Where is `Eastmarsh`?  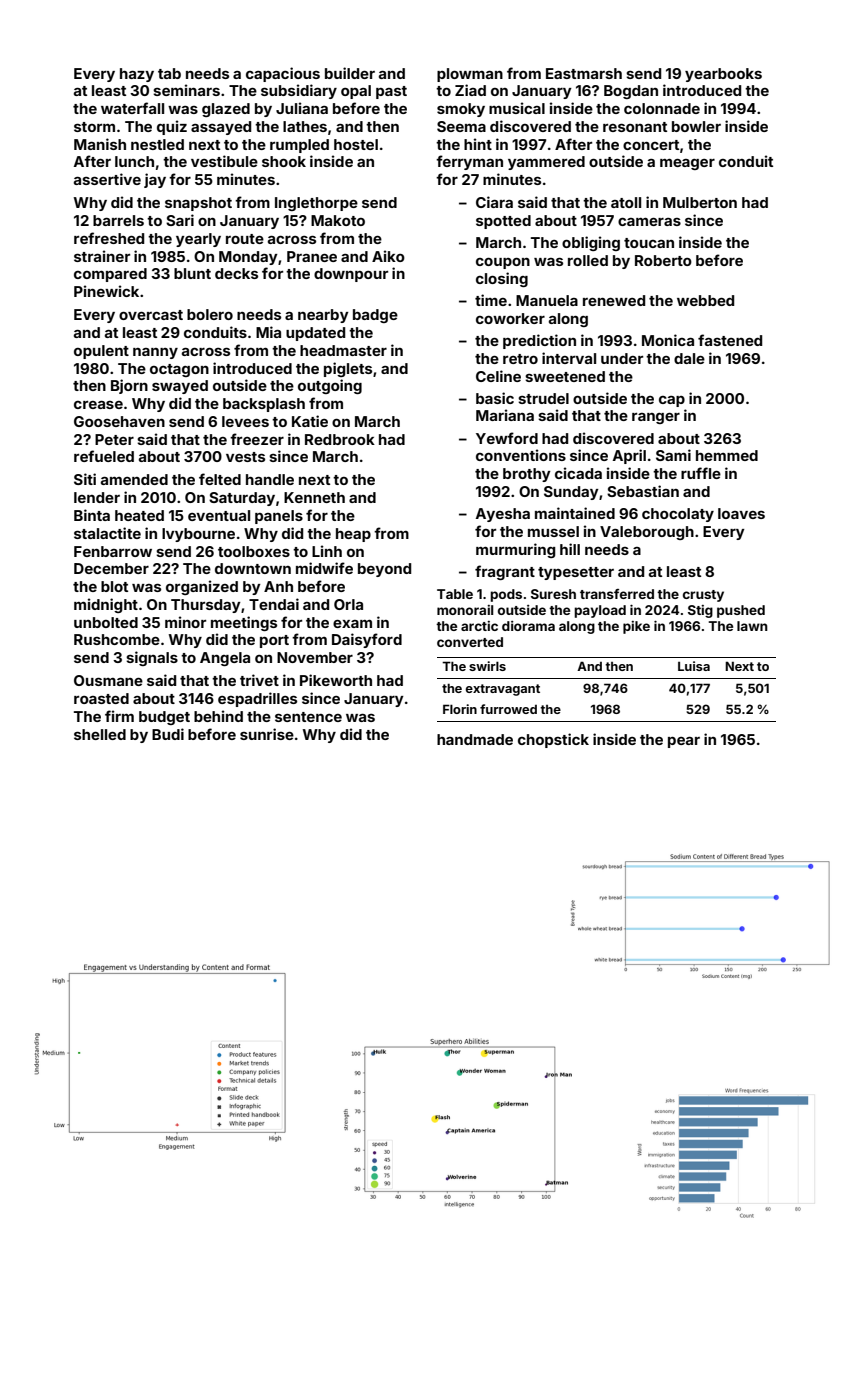 Eastmarsh is located at coordinates (584, 73).
